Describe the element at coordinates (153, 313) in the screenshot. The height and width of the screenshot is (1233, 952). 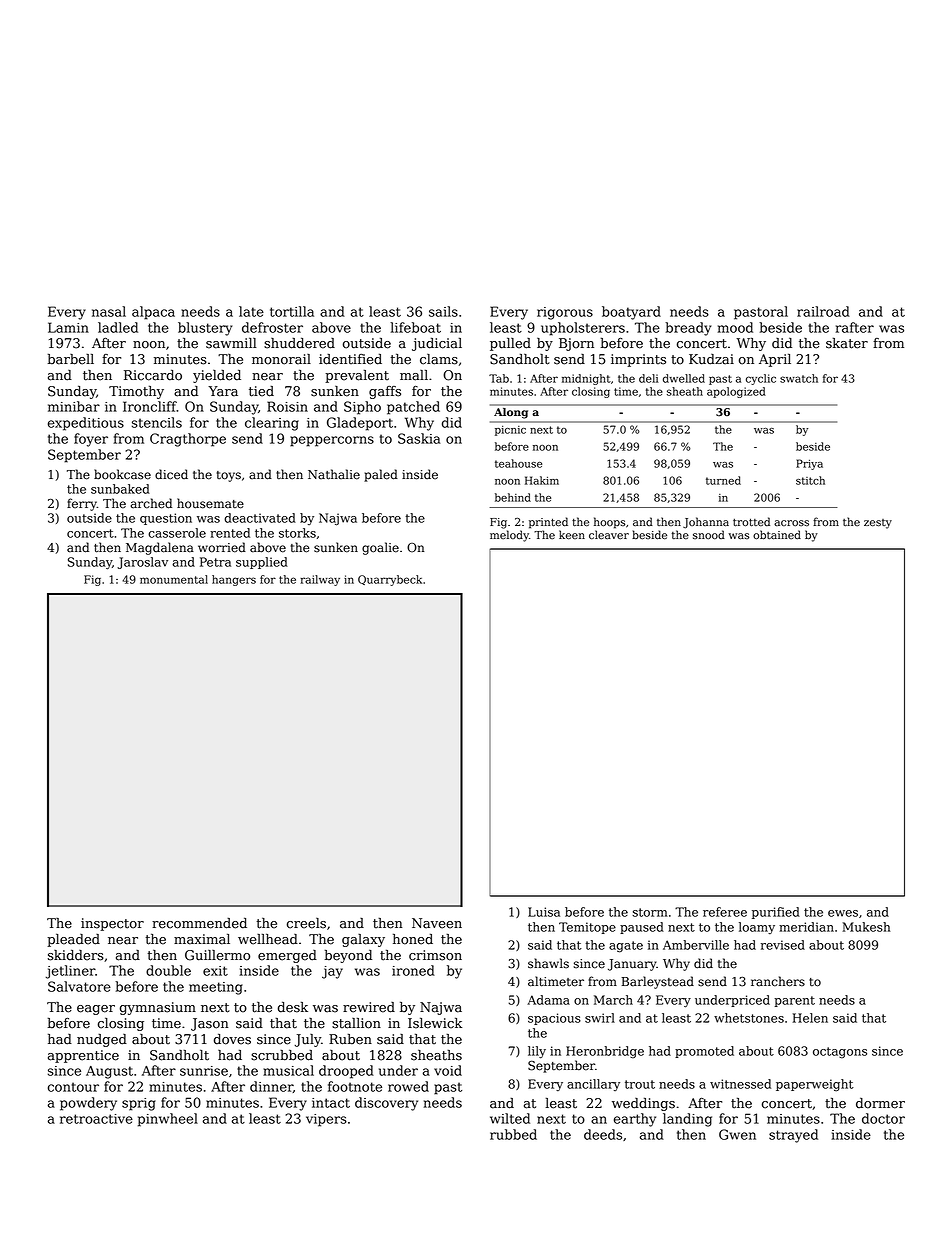
I see `alpaca` at that location.
